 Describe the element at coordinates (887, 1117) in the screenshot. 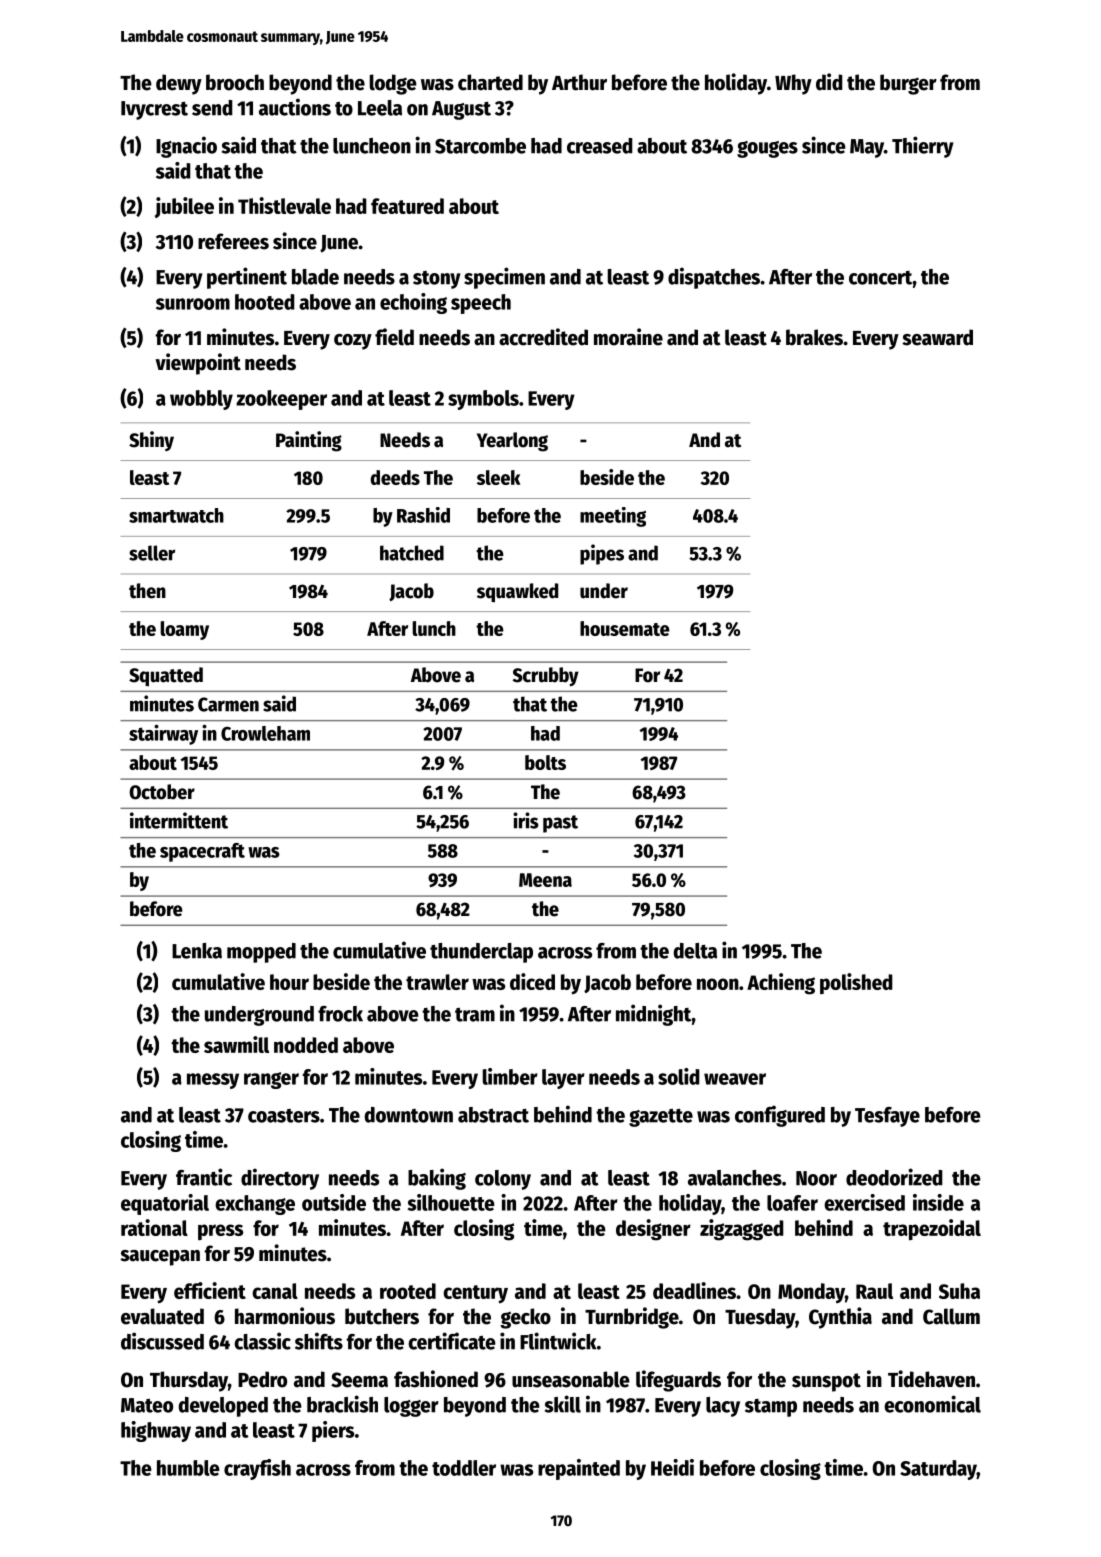

I see `Tesfaye` at that location.
